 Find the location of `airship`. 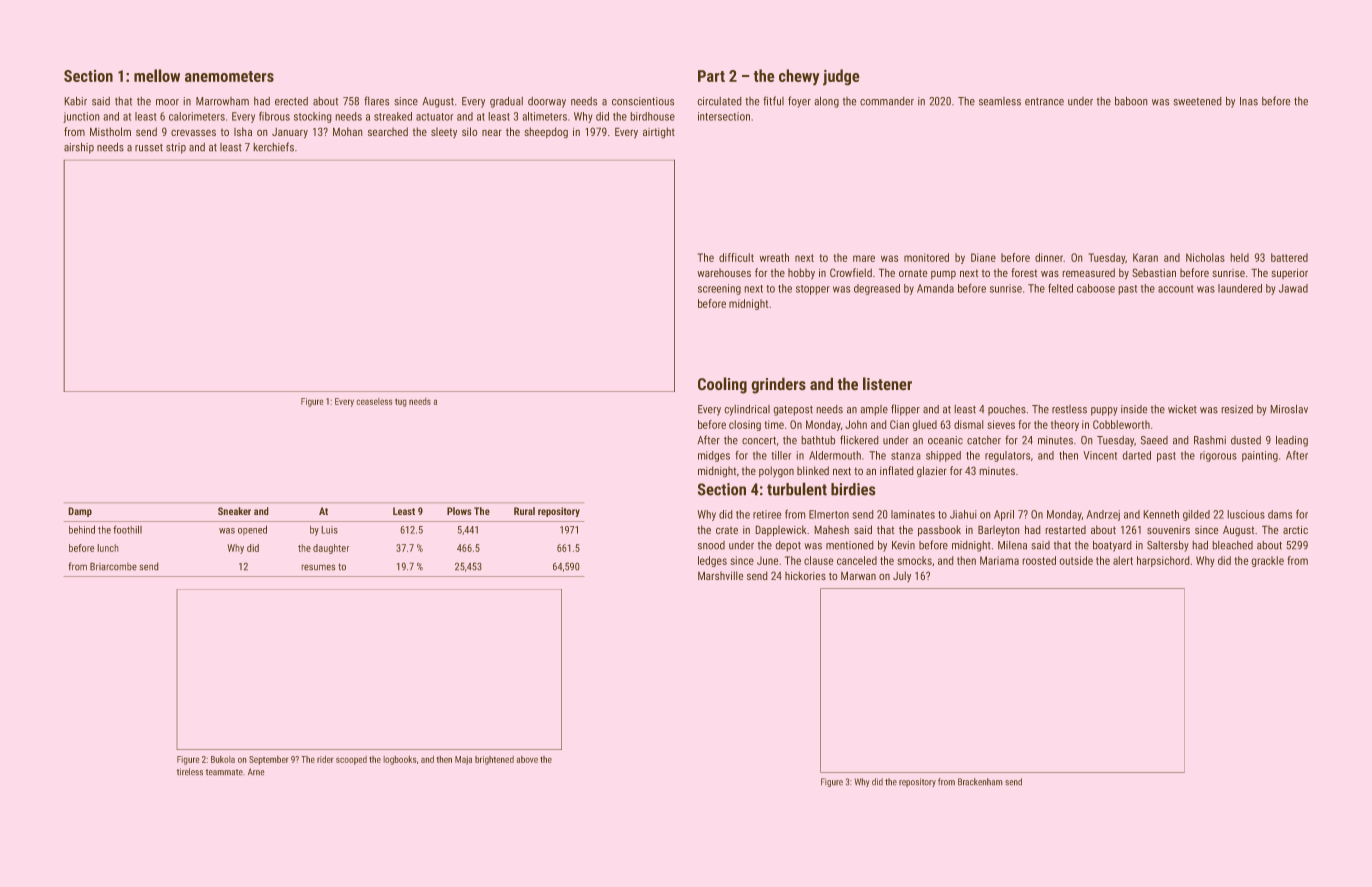

airship is located at coordinates (79, 148).
